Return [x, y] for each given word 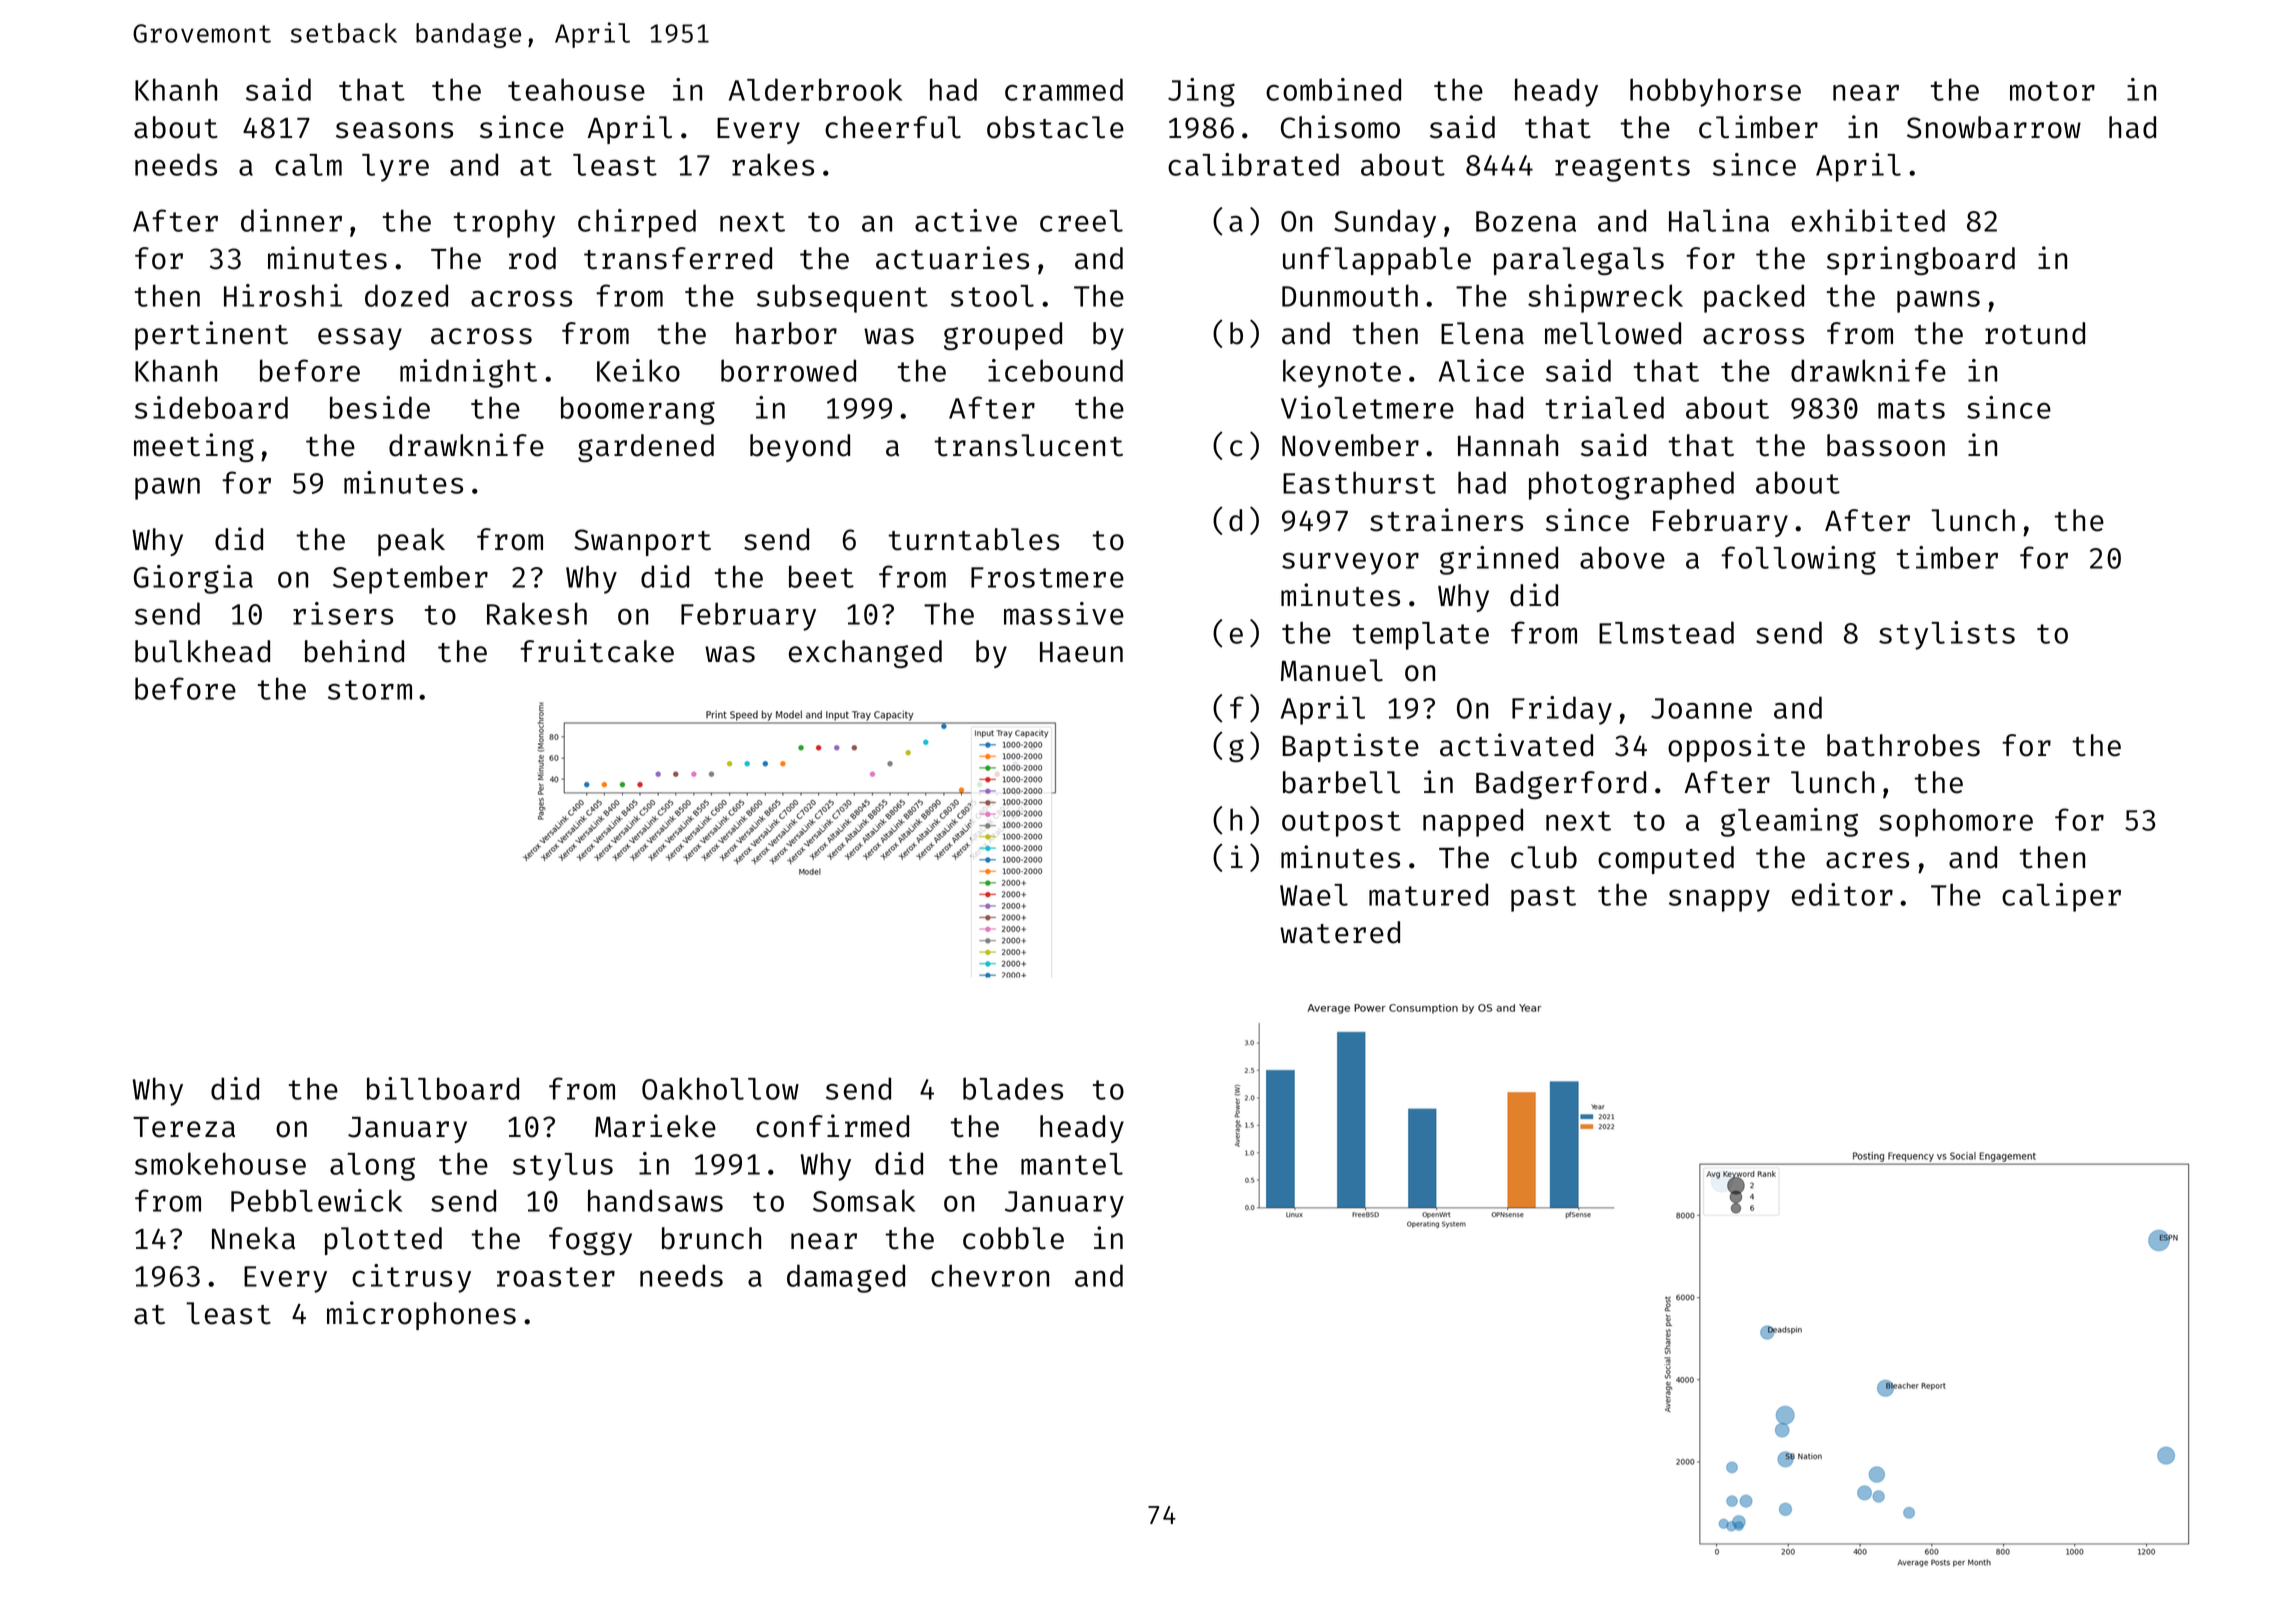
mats [1911, 409]
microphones [421, 1315]
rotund [2035, 333]
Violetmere [1367, 407]
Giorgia [193, 579]
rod [532, 258]
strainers [1446, 520]
